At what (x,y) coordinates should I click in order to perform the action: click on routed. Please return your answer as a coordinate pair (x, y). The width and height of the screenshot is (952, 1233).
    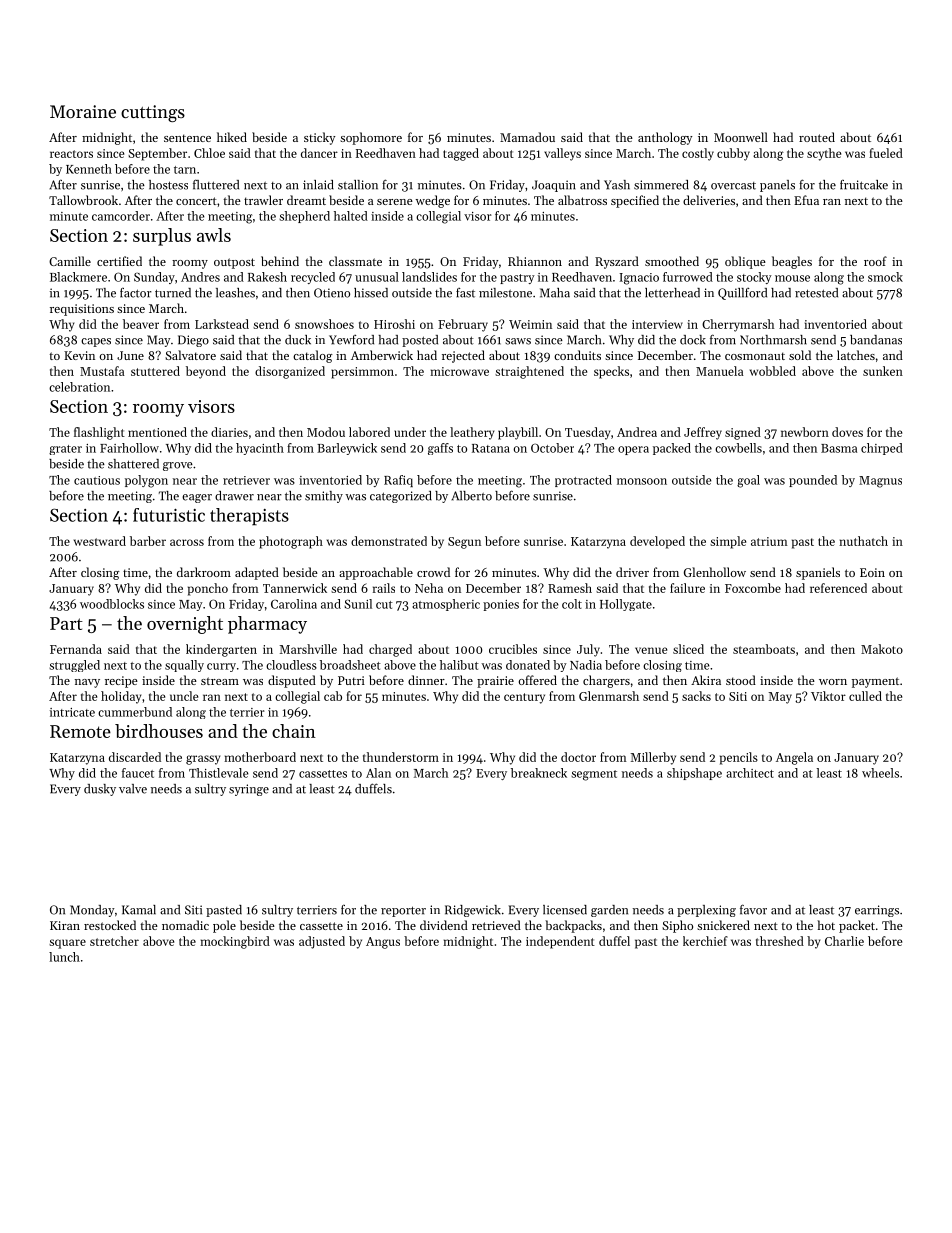
    Looking at the image, I should click on (817, 137).
